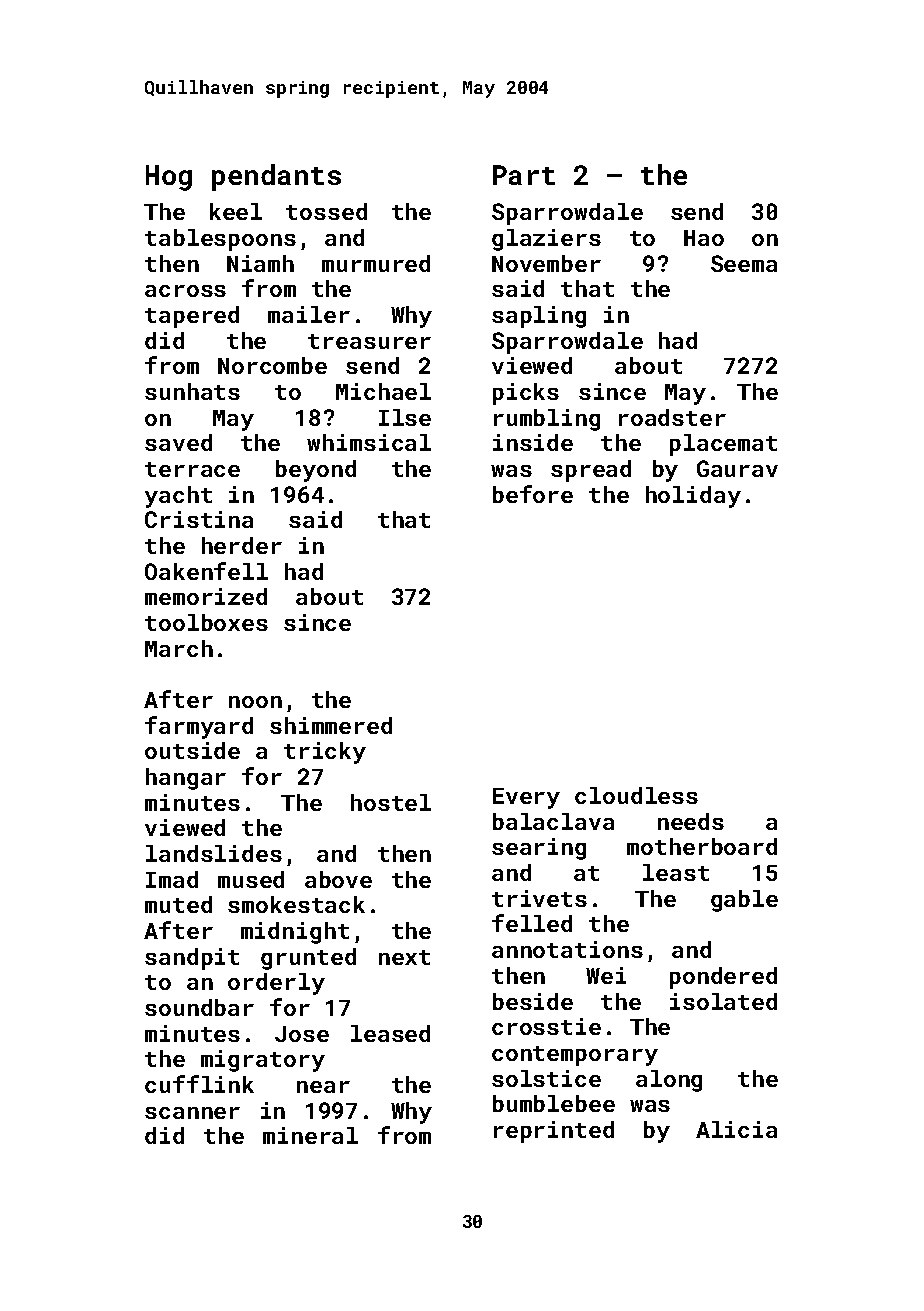  I want to click on least, so click(676, 872).
